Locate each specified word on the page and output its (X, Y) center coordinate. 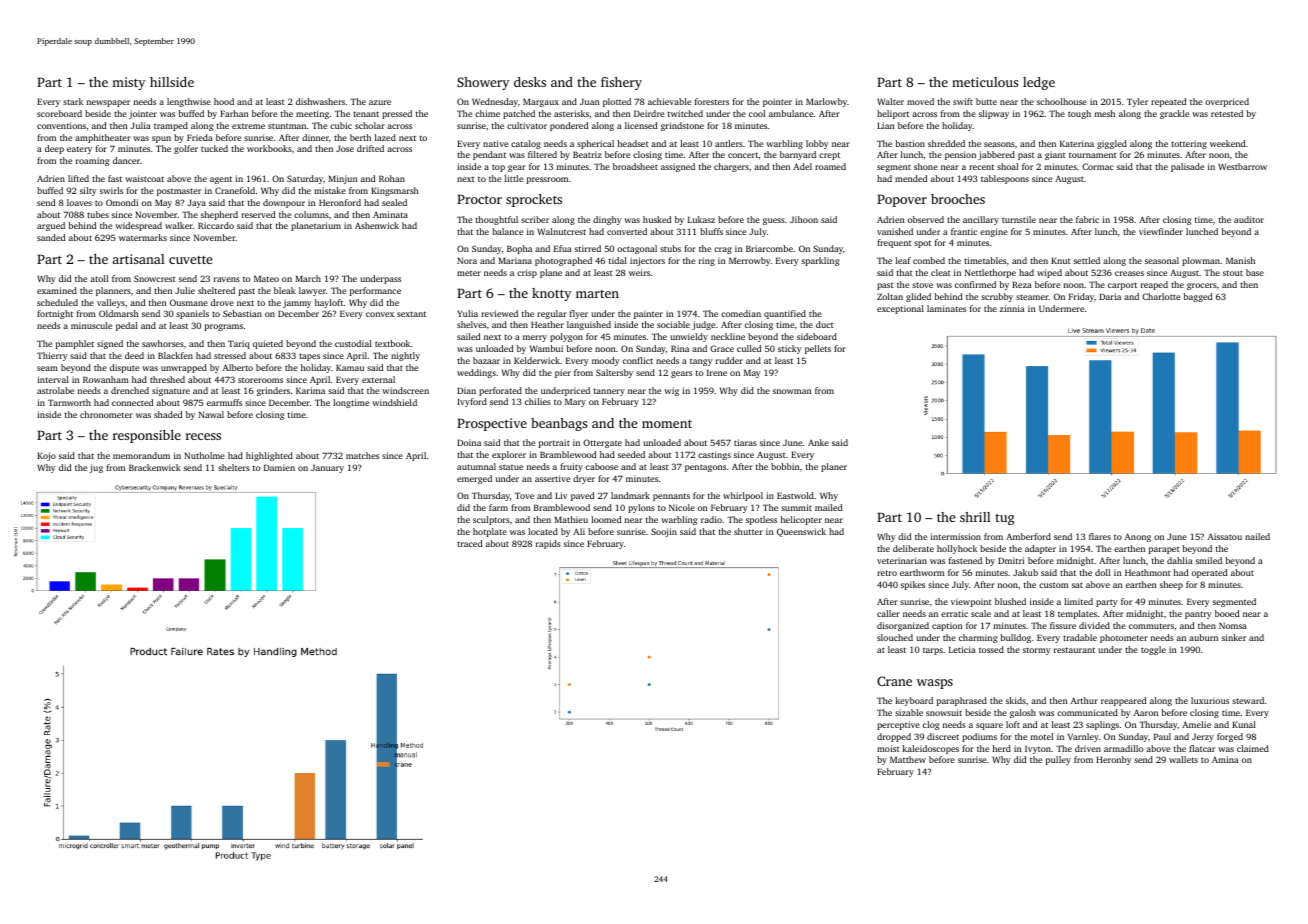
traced (469, 543)
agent (221, 180)
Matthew (908, 759)
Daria (1110, 296)
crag (723, 250)
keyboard (914, 701)
